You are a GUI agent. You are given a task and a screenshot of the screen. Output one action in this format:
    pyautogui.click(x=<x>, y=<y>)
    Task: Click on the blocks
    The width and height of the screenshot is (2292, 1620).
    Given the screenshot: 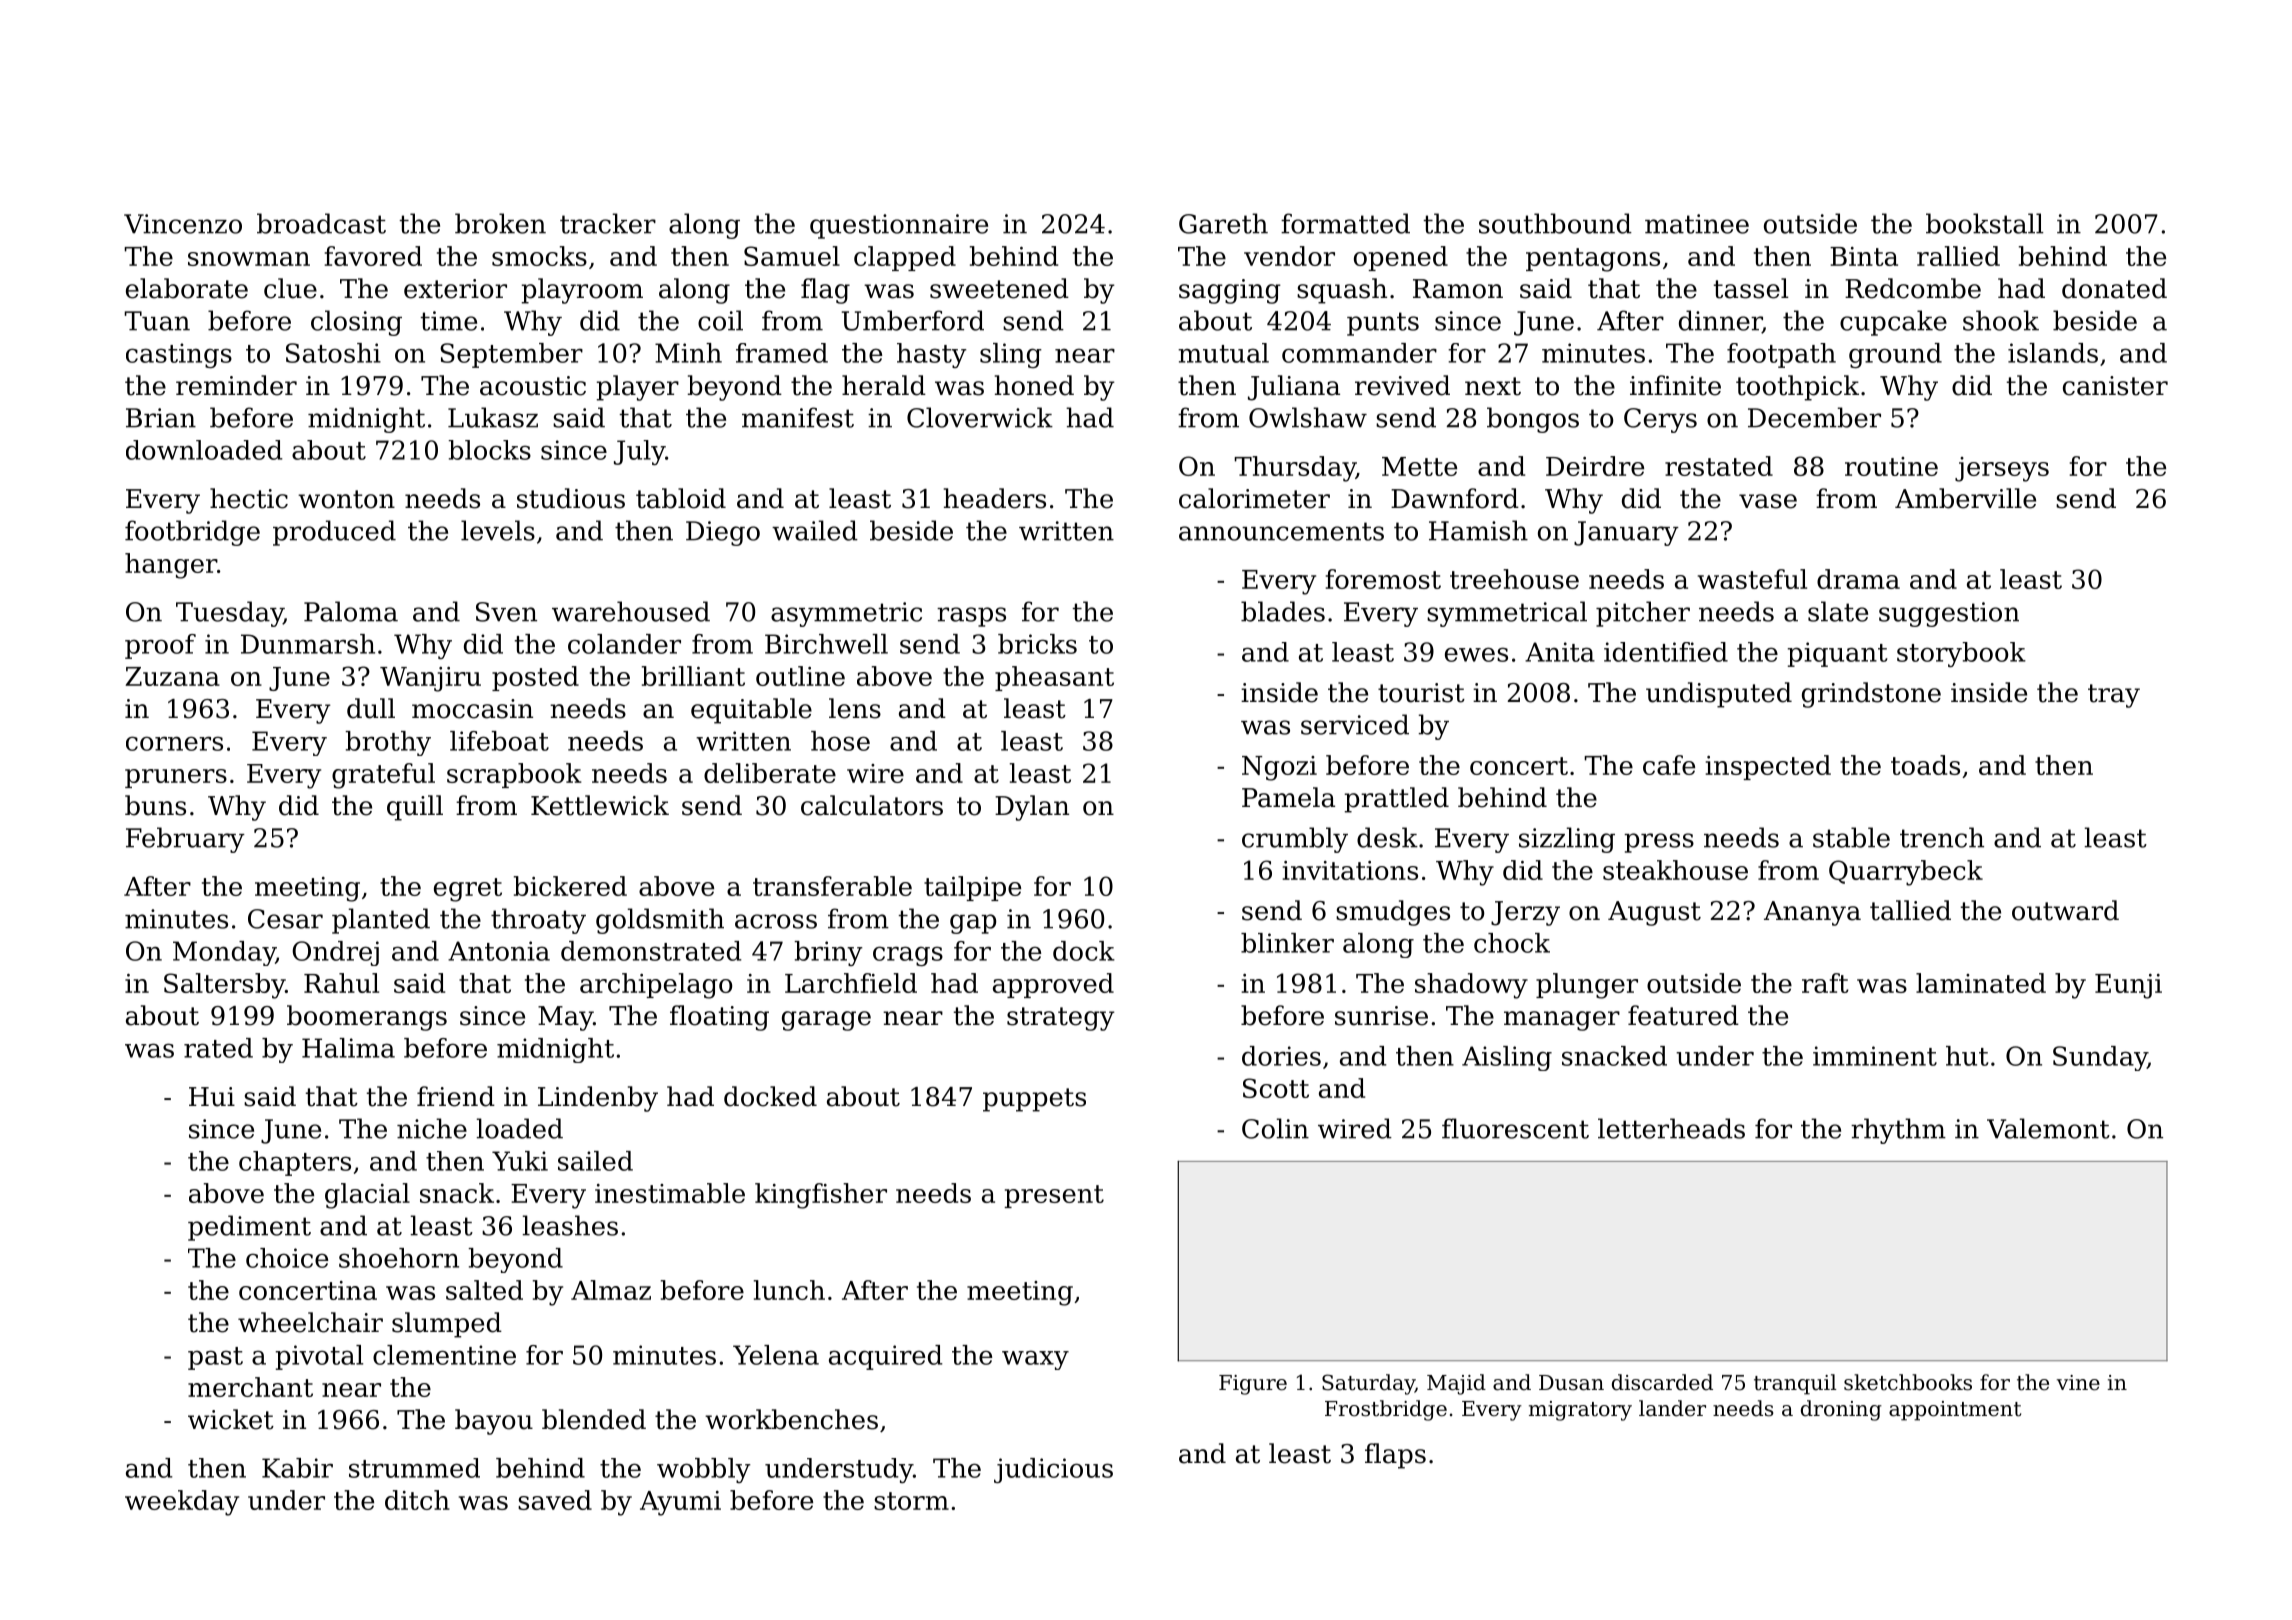 What is the action you would take?
    pyautogui.click(x=489, y=450)
